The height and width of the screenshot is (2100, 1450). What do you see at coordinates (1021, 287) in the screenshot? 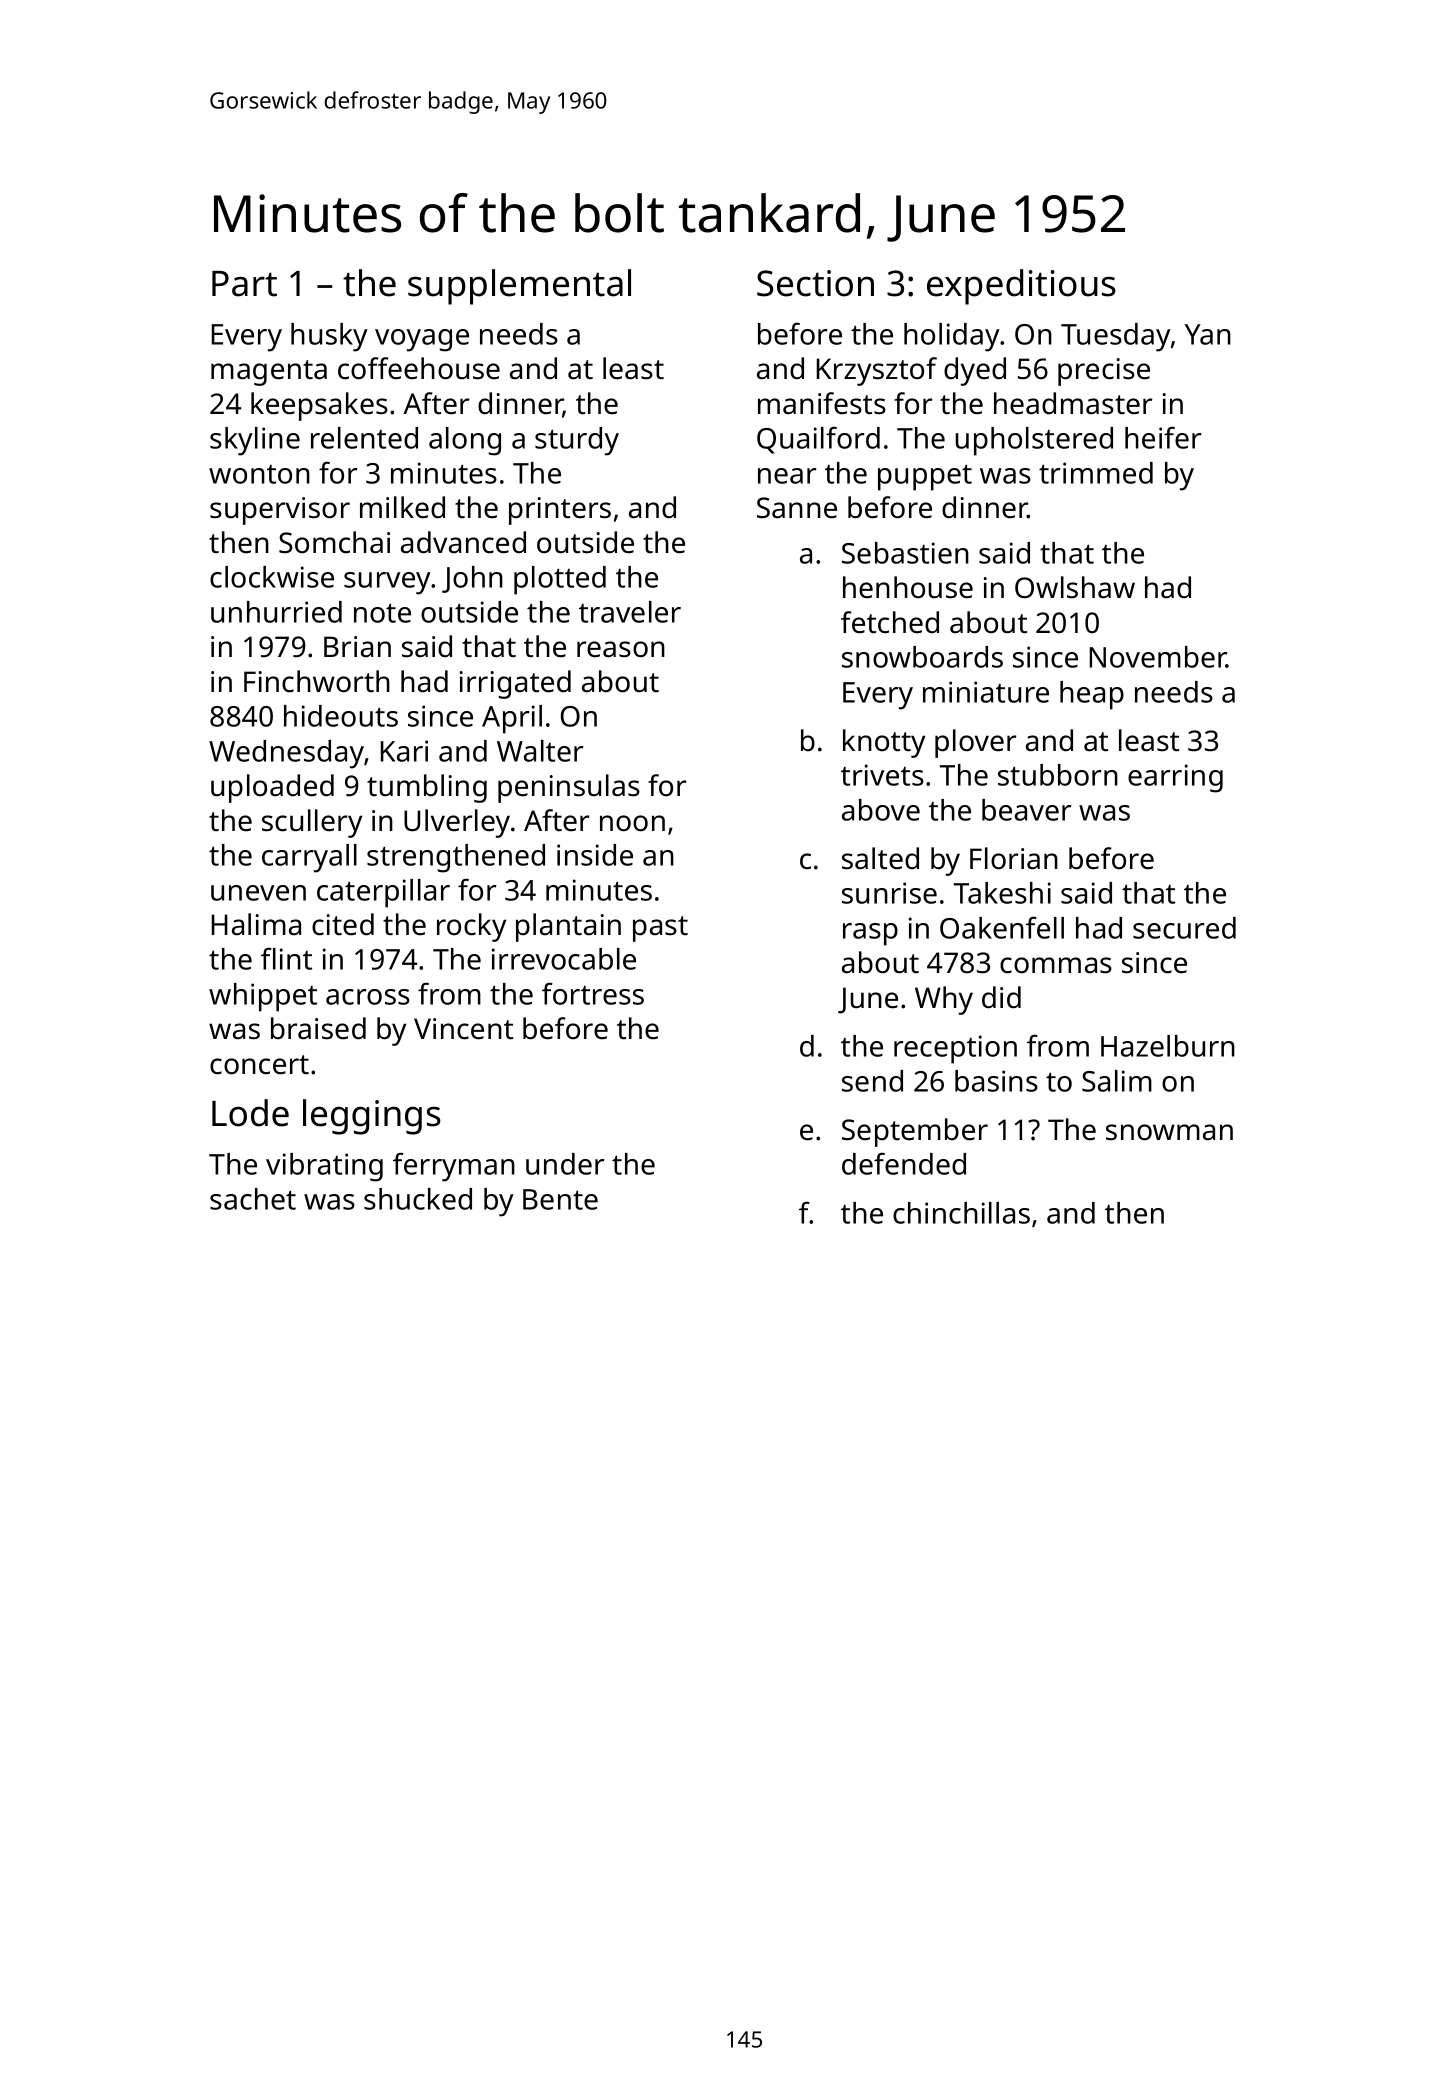
I see `expeditious` at bounding box center [1021, 287].
